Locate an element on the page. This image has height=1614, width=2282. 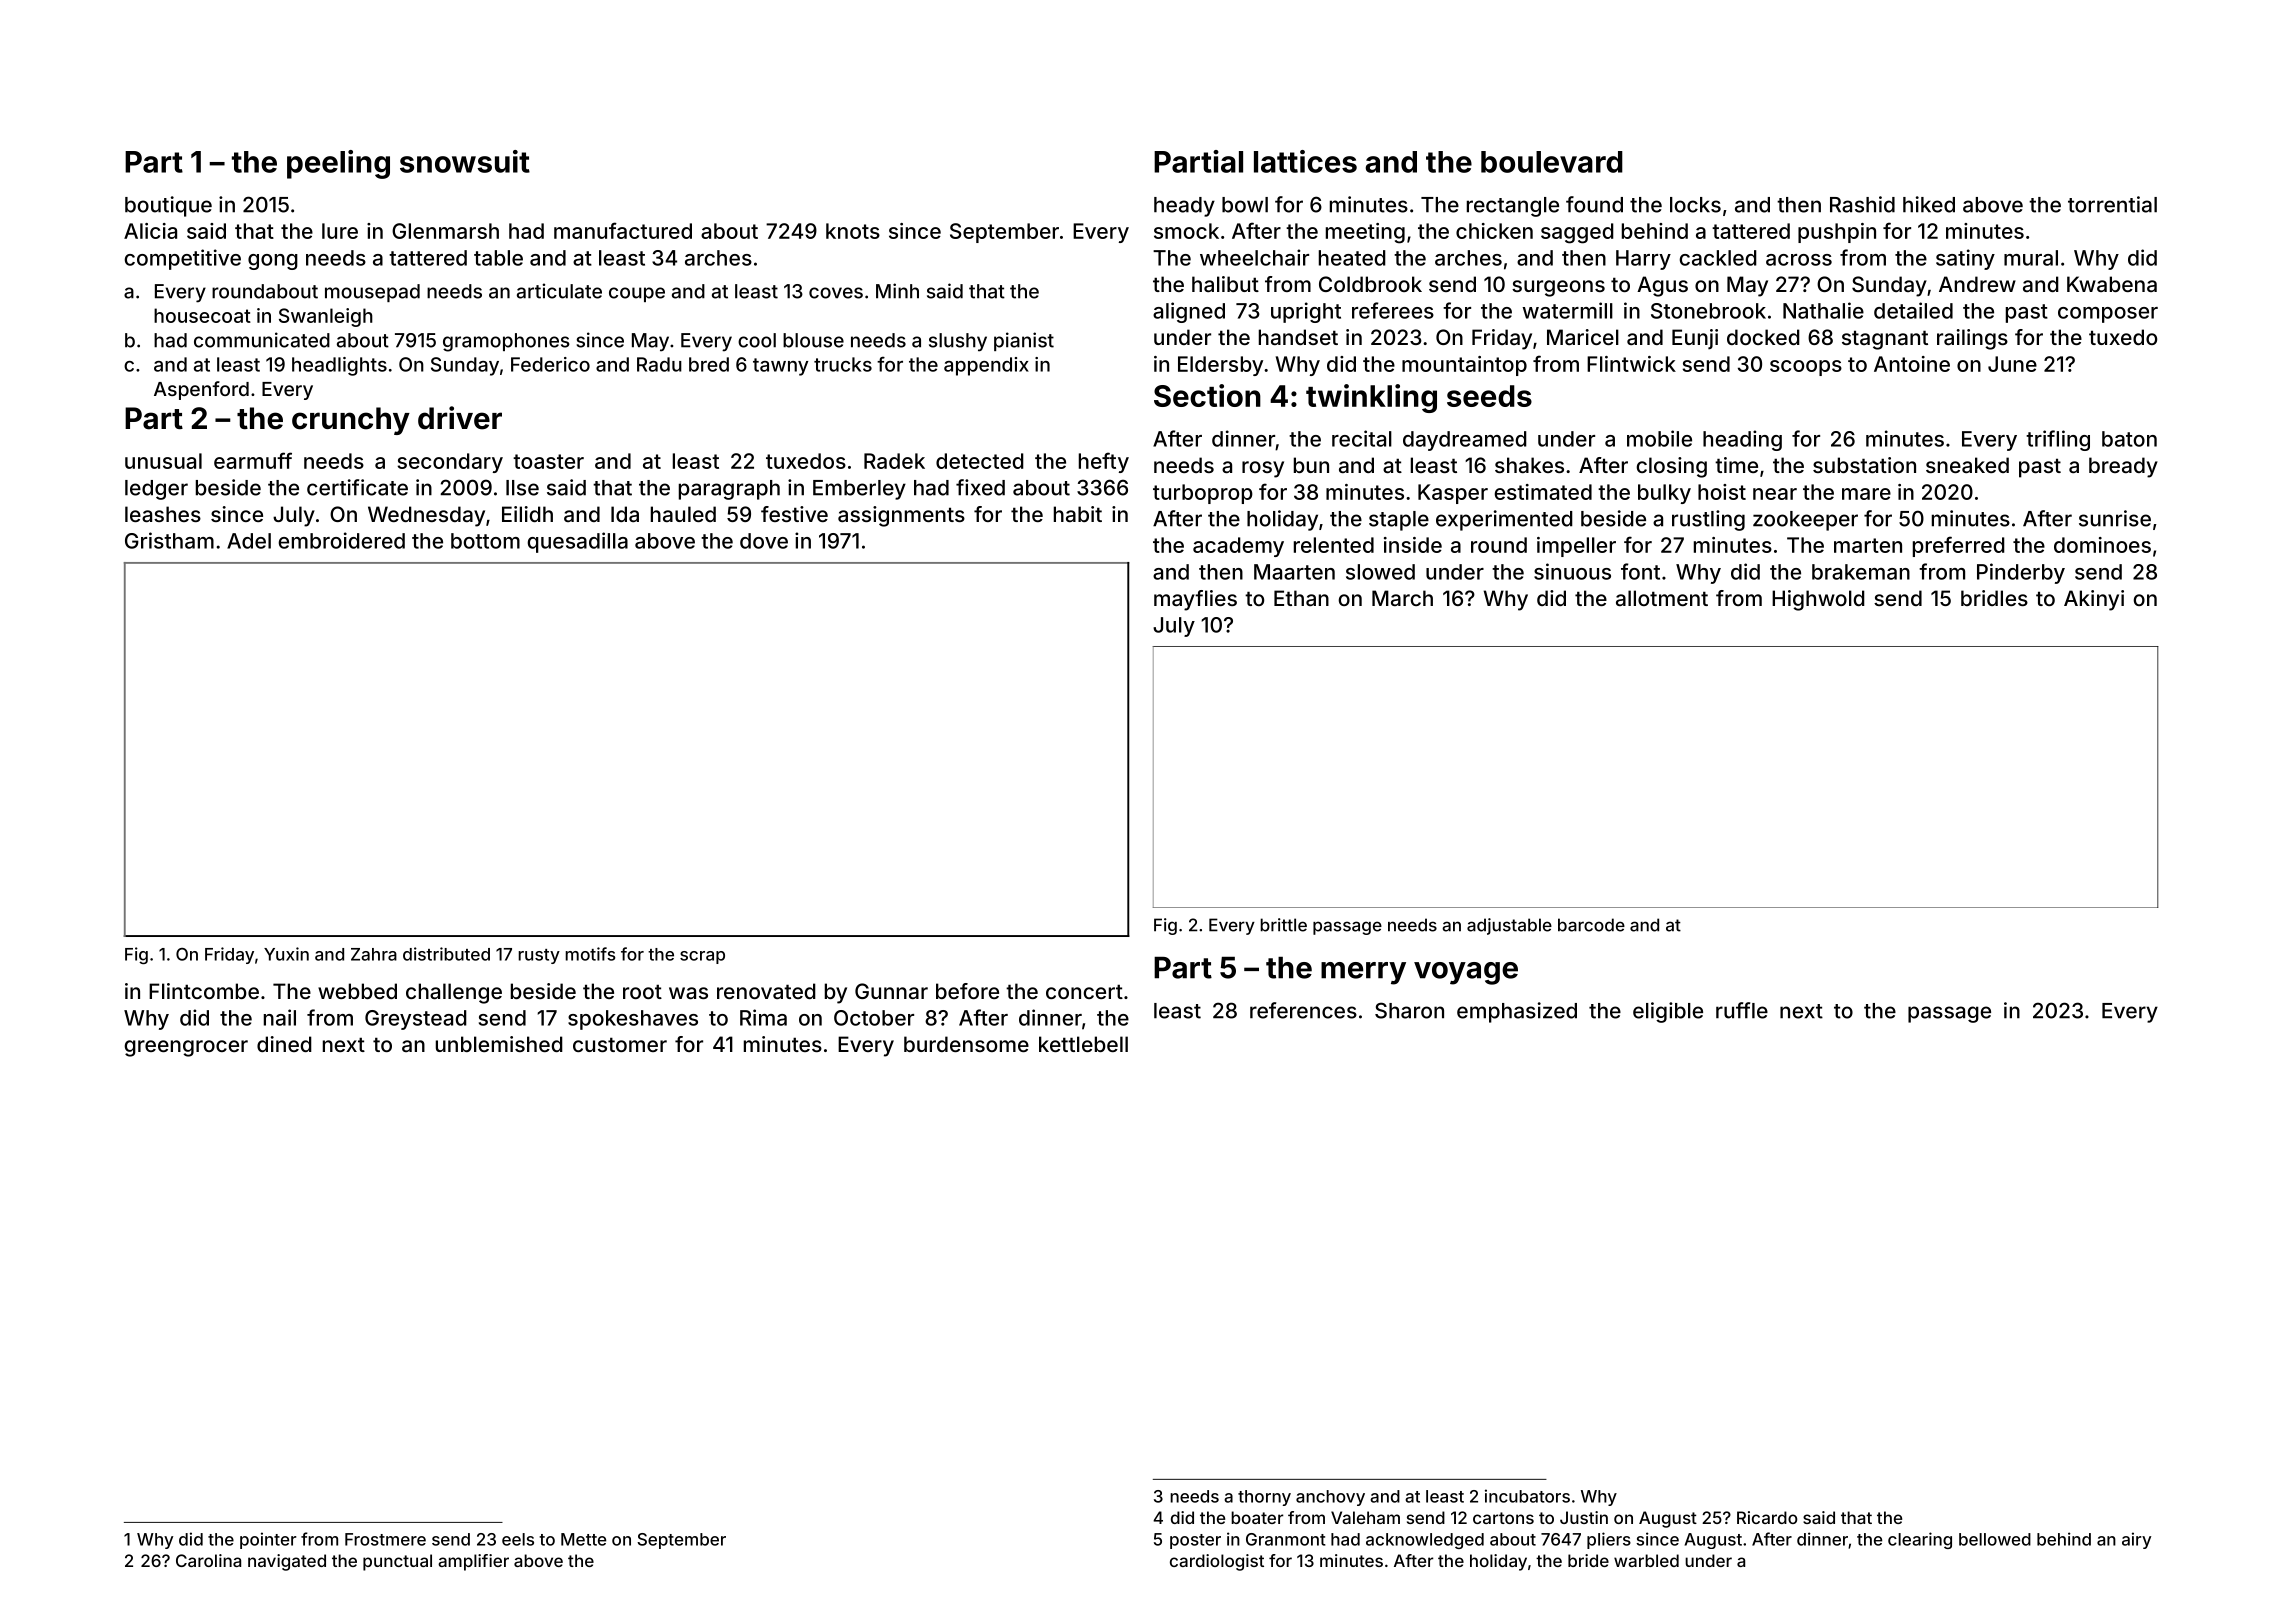
boulevard is located at coordinates (1552, 162).
